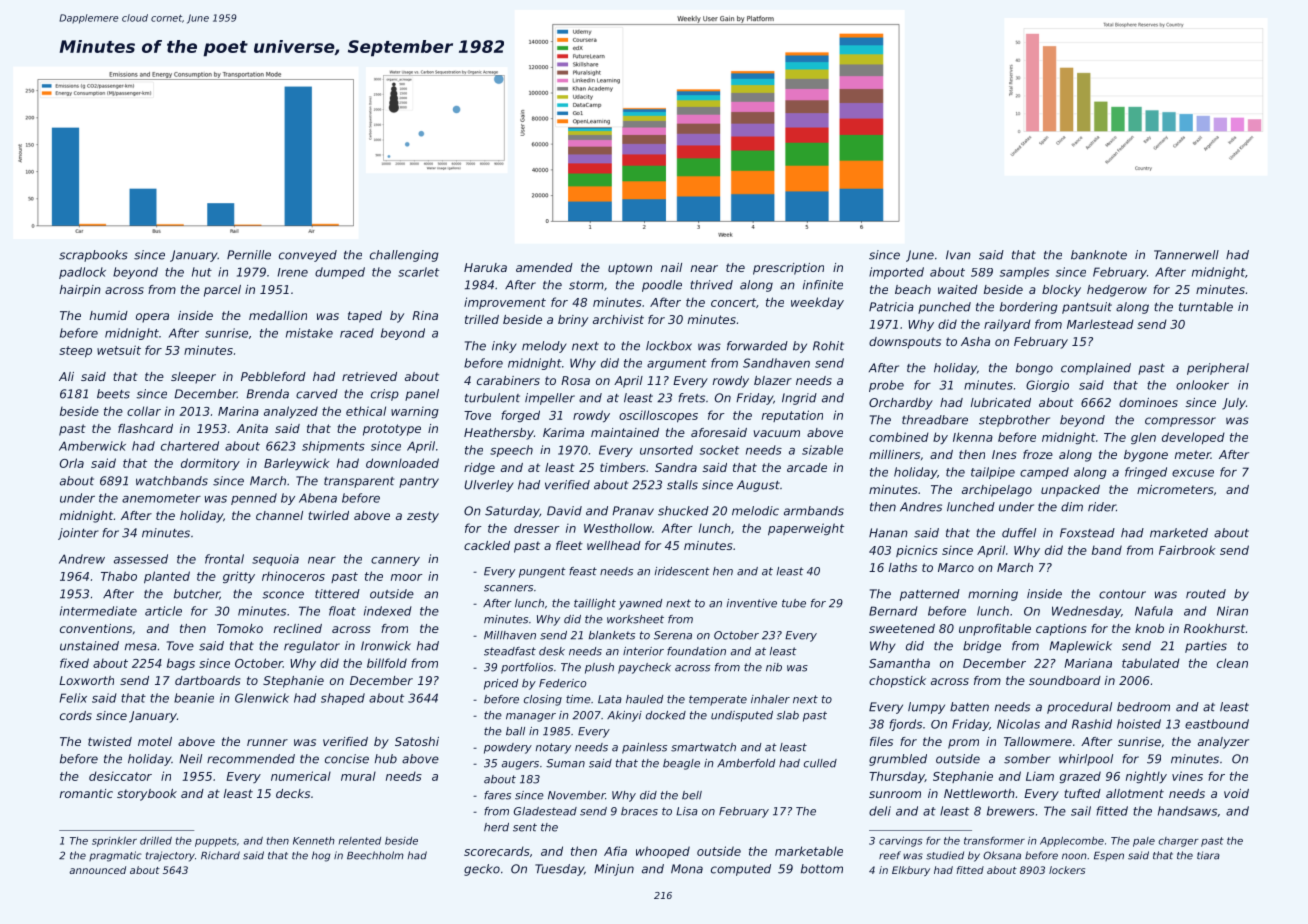 The height and width of the screenshot is (924, 1308). Describe the element at coordinates (755, 511) in the screenshot. I see `melodic` at that location.
